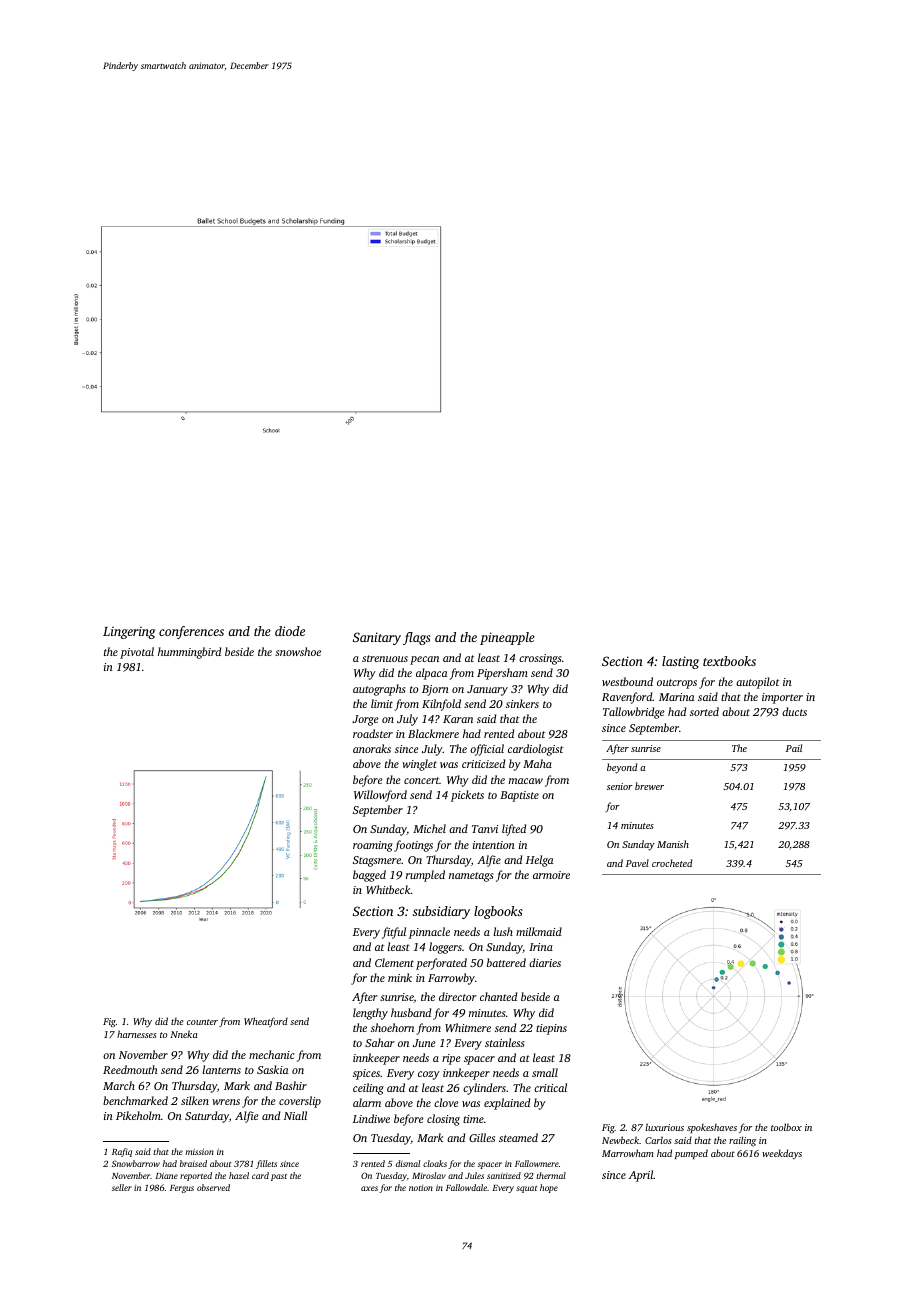 This screenshot has width=924, height=1308. Describe the element at coordinates (729, 661) in the screenshot. I see `textbooks` at that location.
